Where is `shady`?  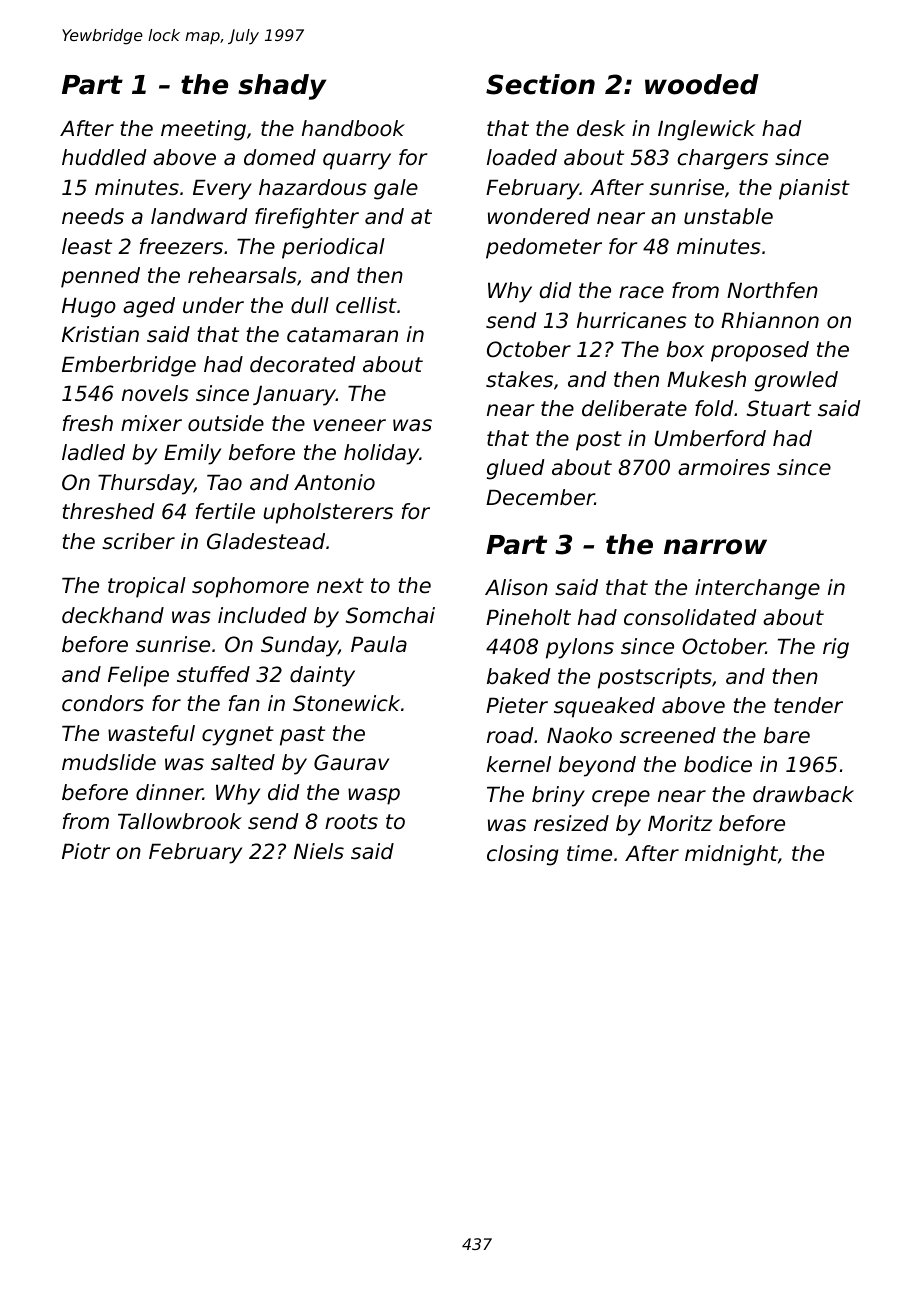
shady is located at coordinates (282, 87).
